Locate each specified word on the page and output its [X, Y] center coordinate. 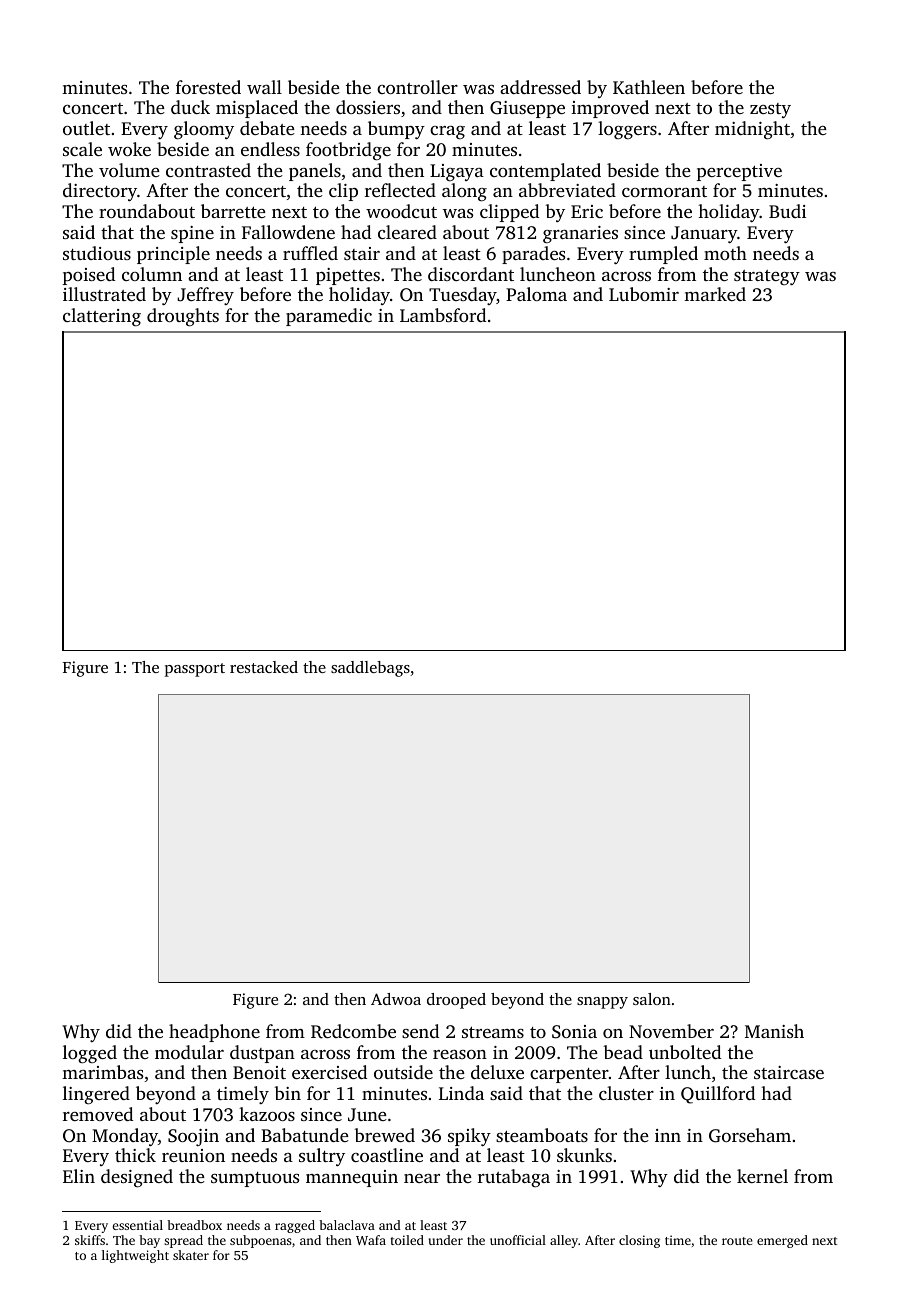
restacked [264, 667]
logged [90, 1054]
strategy [767, 277]
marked [715, 294]
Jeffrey [205, 296]
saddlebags [370, 669]
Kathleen [649, 87]
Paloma [536, 294]
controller [417, 87]
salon [652, 999]
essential [137, 1225]
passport [195, 670]
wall [264, 87]
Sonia [574, 1032]
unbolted [685, 1052]
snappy [602, 1003]
